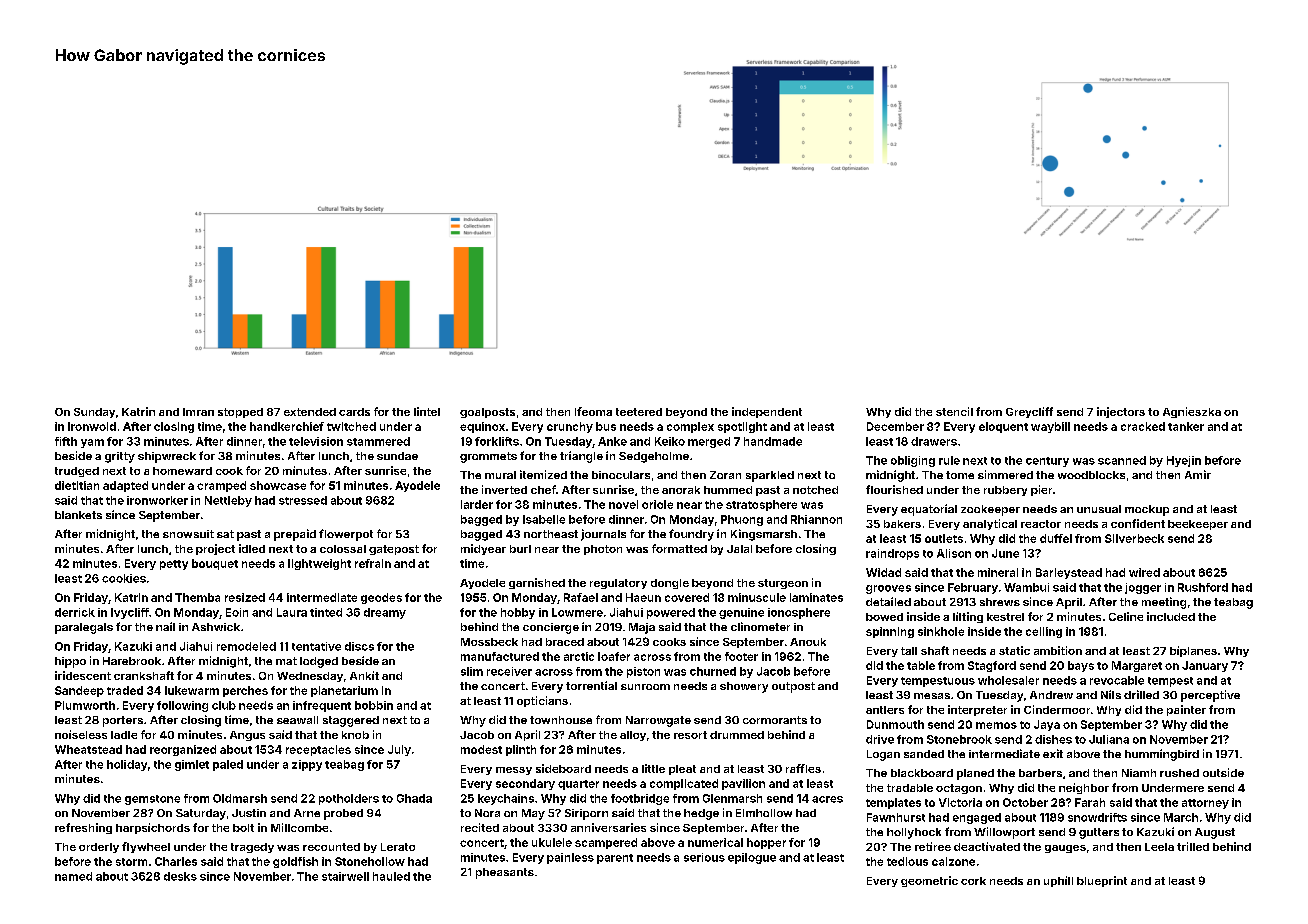 The width and height of the screenshot is (1308, 924). Describe the element at coordinates (959, 789) in the screenshot. I see `octagon` at that location.
